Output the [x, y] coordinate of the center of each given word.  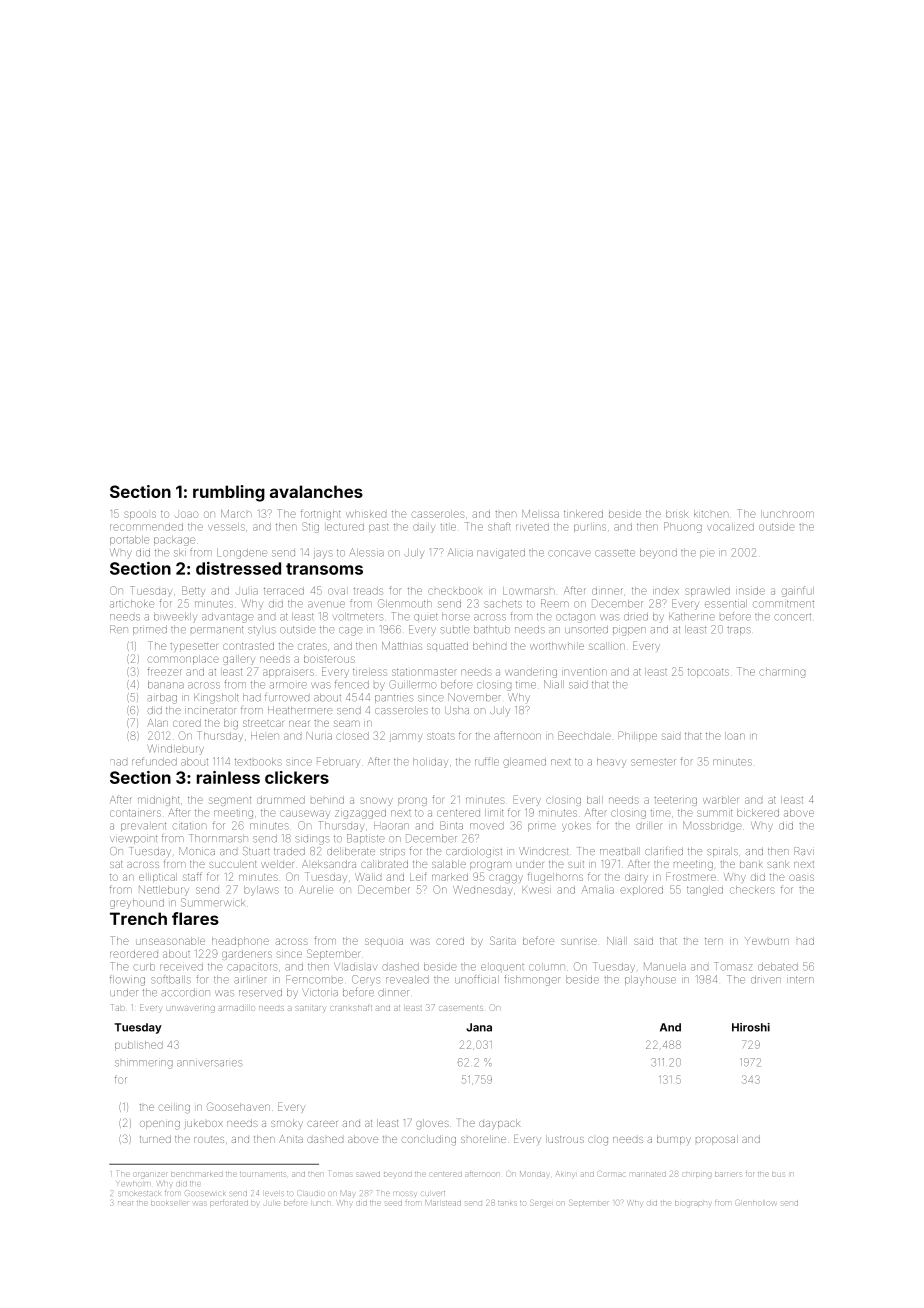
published [139, 1046]
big [231, 724]
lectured [345, 527]
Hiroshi [751, 1027]
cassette [615, 553]
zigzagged [360, 814]
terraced [284, 591]
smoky [287, 1123]
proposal [717, 1140]
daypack [499, 1124]
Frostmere [691, 876]
